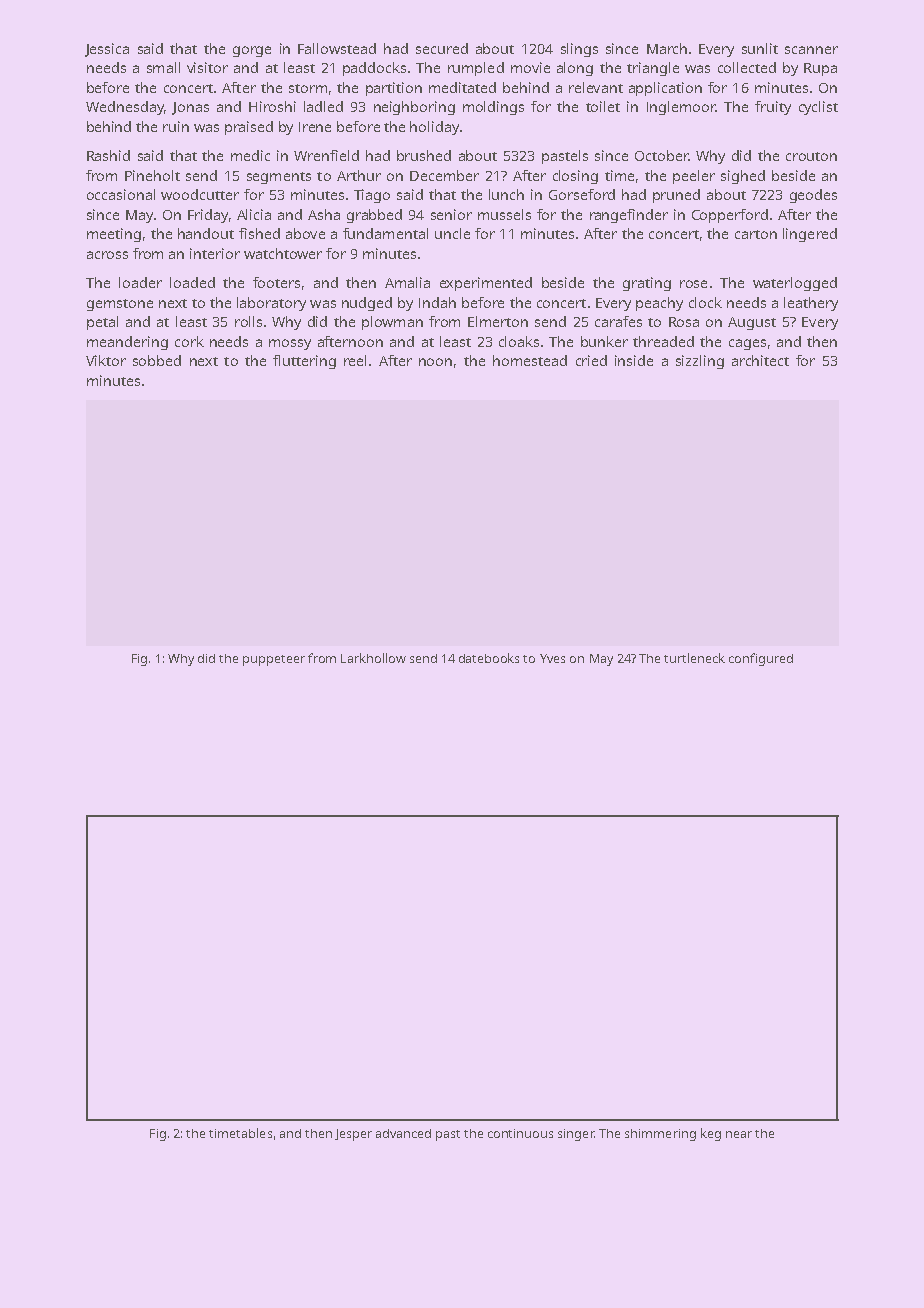 Image resolution: width=924 pixels, height=1308 pixels. What do you see at coordinates (355, 360) in the document?
I see `reel` at bounding box center [355, 360].
